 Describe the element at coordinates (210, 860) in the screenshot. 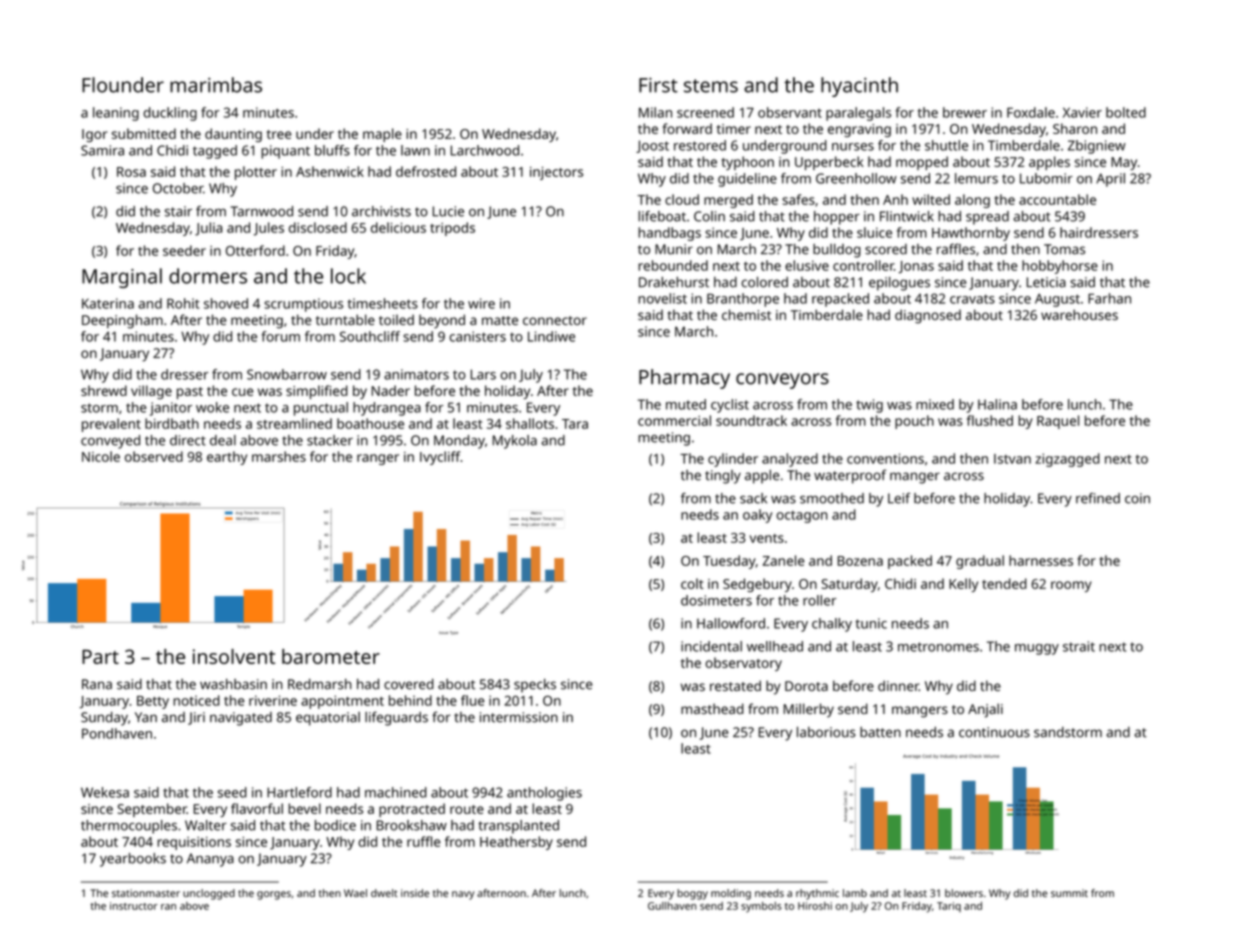

I see `Ananya` at that location.
